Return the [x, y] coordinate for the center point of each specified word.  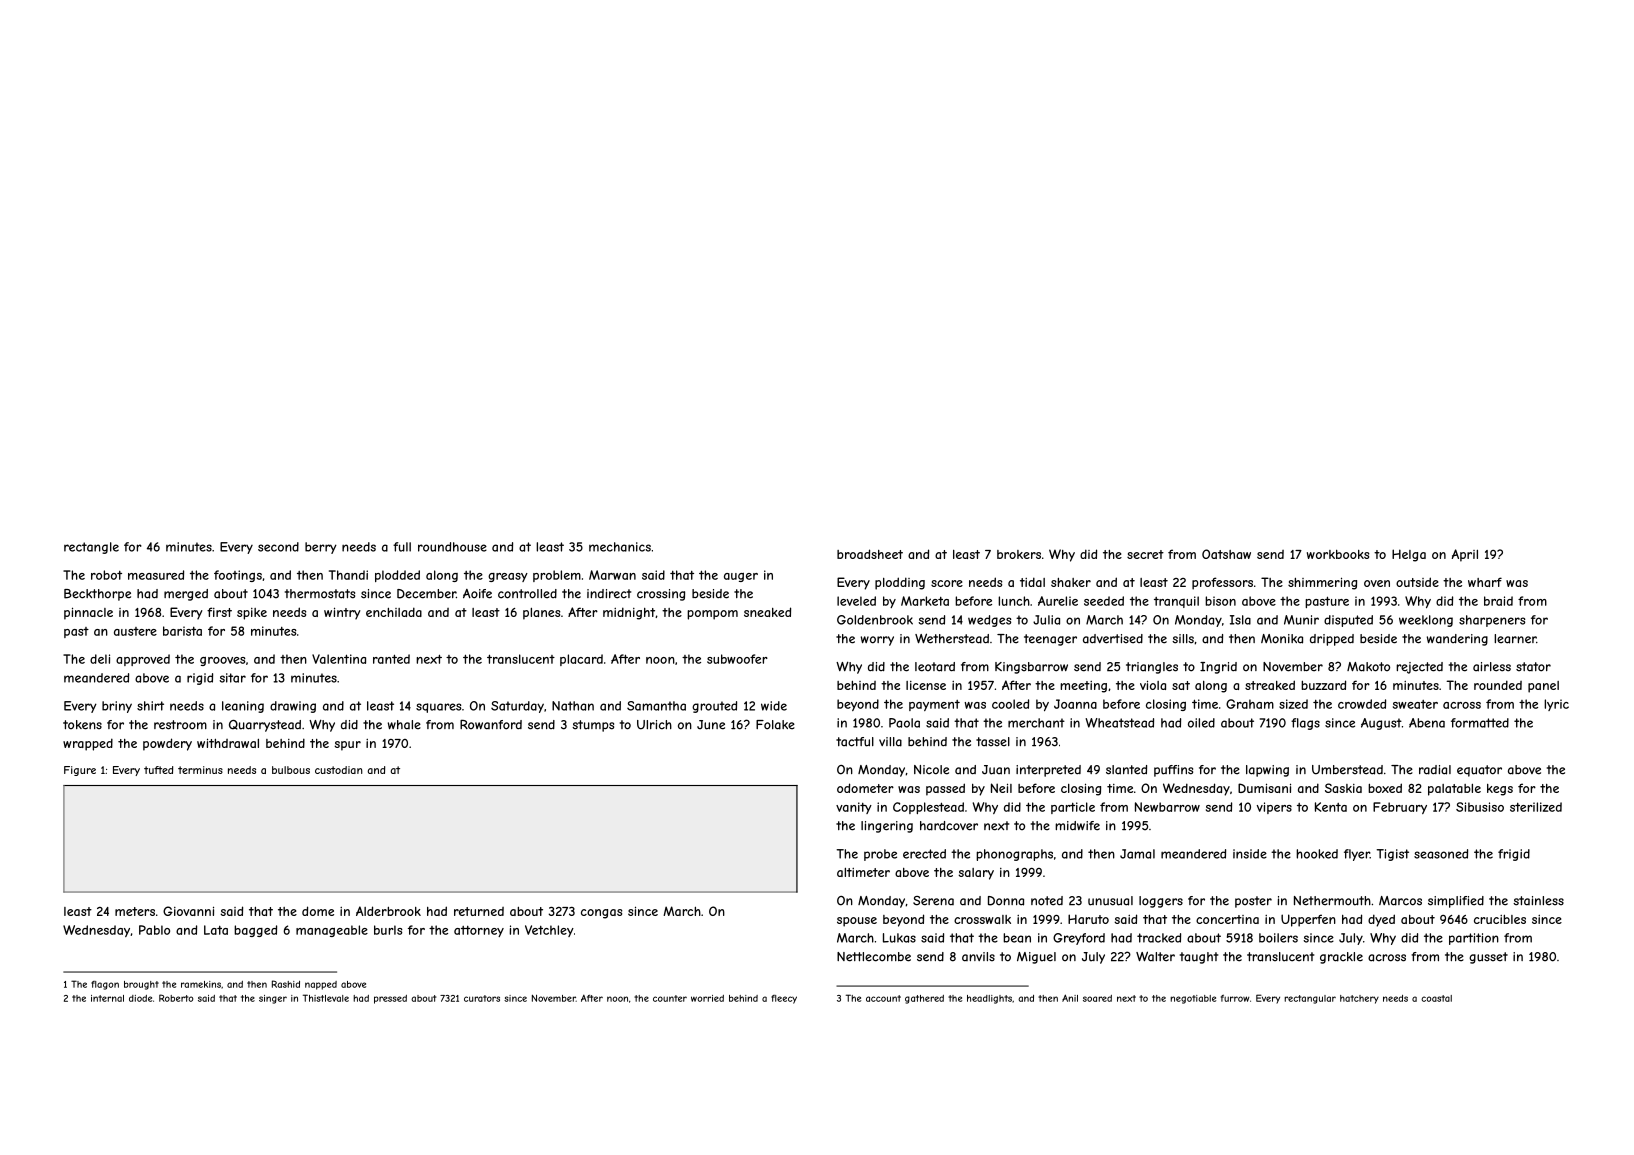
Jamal [1137, 854]
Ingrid [1218, 668]
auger [741, 577]
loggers [1161, 902]
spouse [857, 922]
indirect [609, 594]
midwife [1077, 826]
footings [238, 576]
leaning [243, 707]
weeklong [1426, 621]
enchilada [394, 612]
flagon [105, 985]
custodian [339, 770]
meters [135, 911]
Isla [1240, 620]
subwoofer [737, 659]
